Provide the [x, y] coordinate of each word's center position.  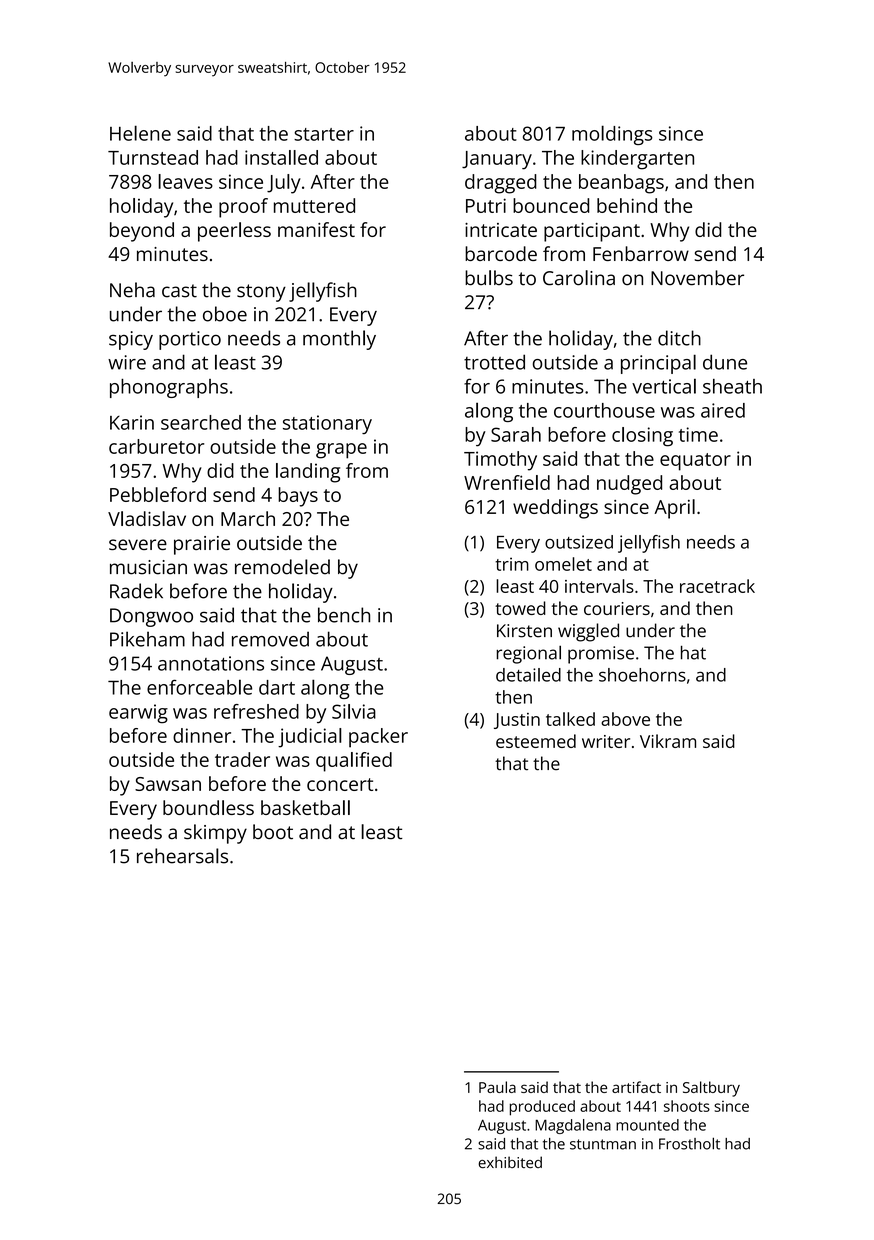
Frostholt [689, 1143]
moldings [612, 135]
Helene [140, 133]
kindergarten [637, 160]
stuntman [603, 1144]
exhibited [510, 1162]
